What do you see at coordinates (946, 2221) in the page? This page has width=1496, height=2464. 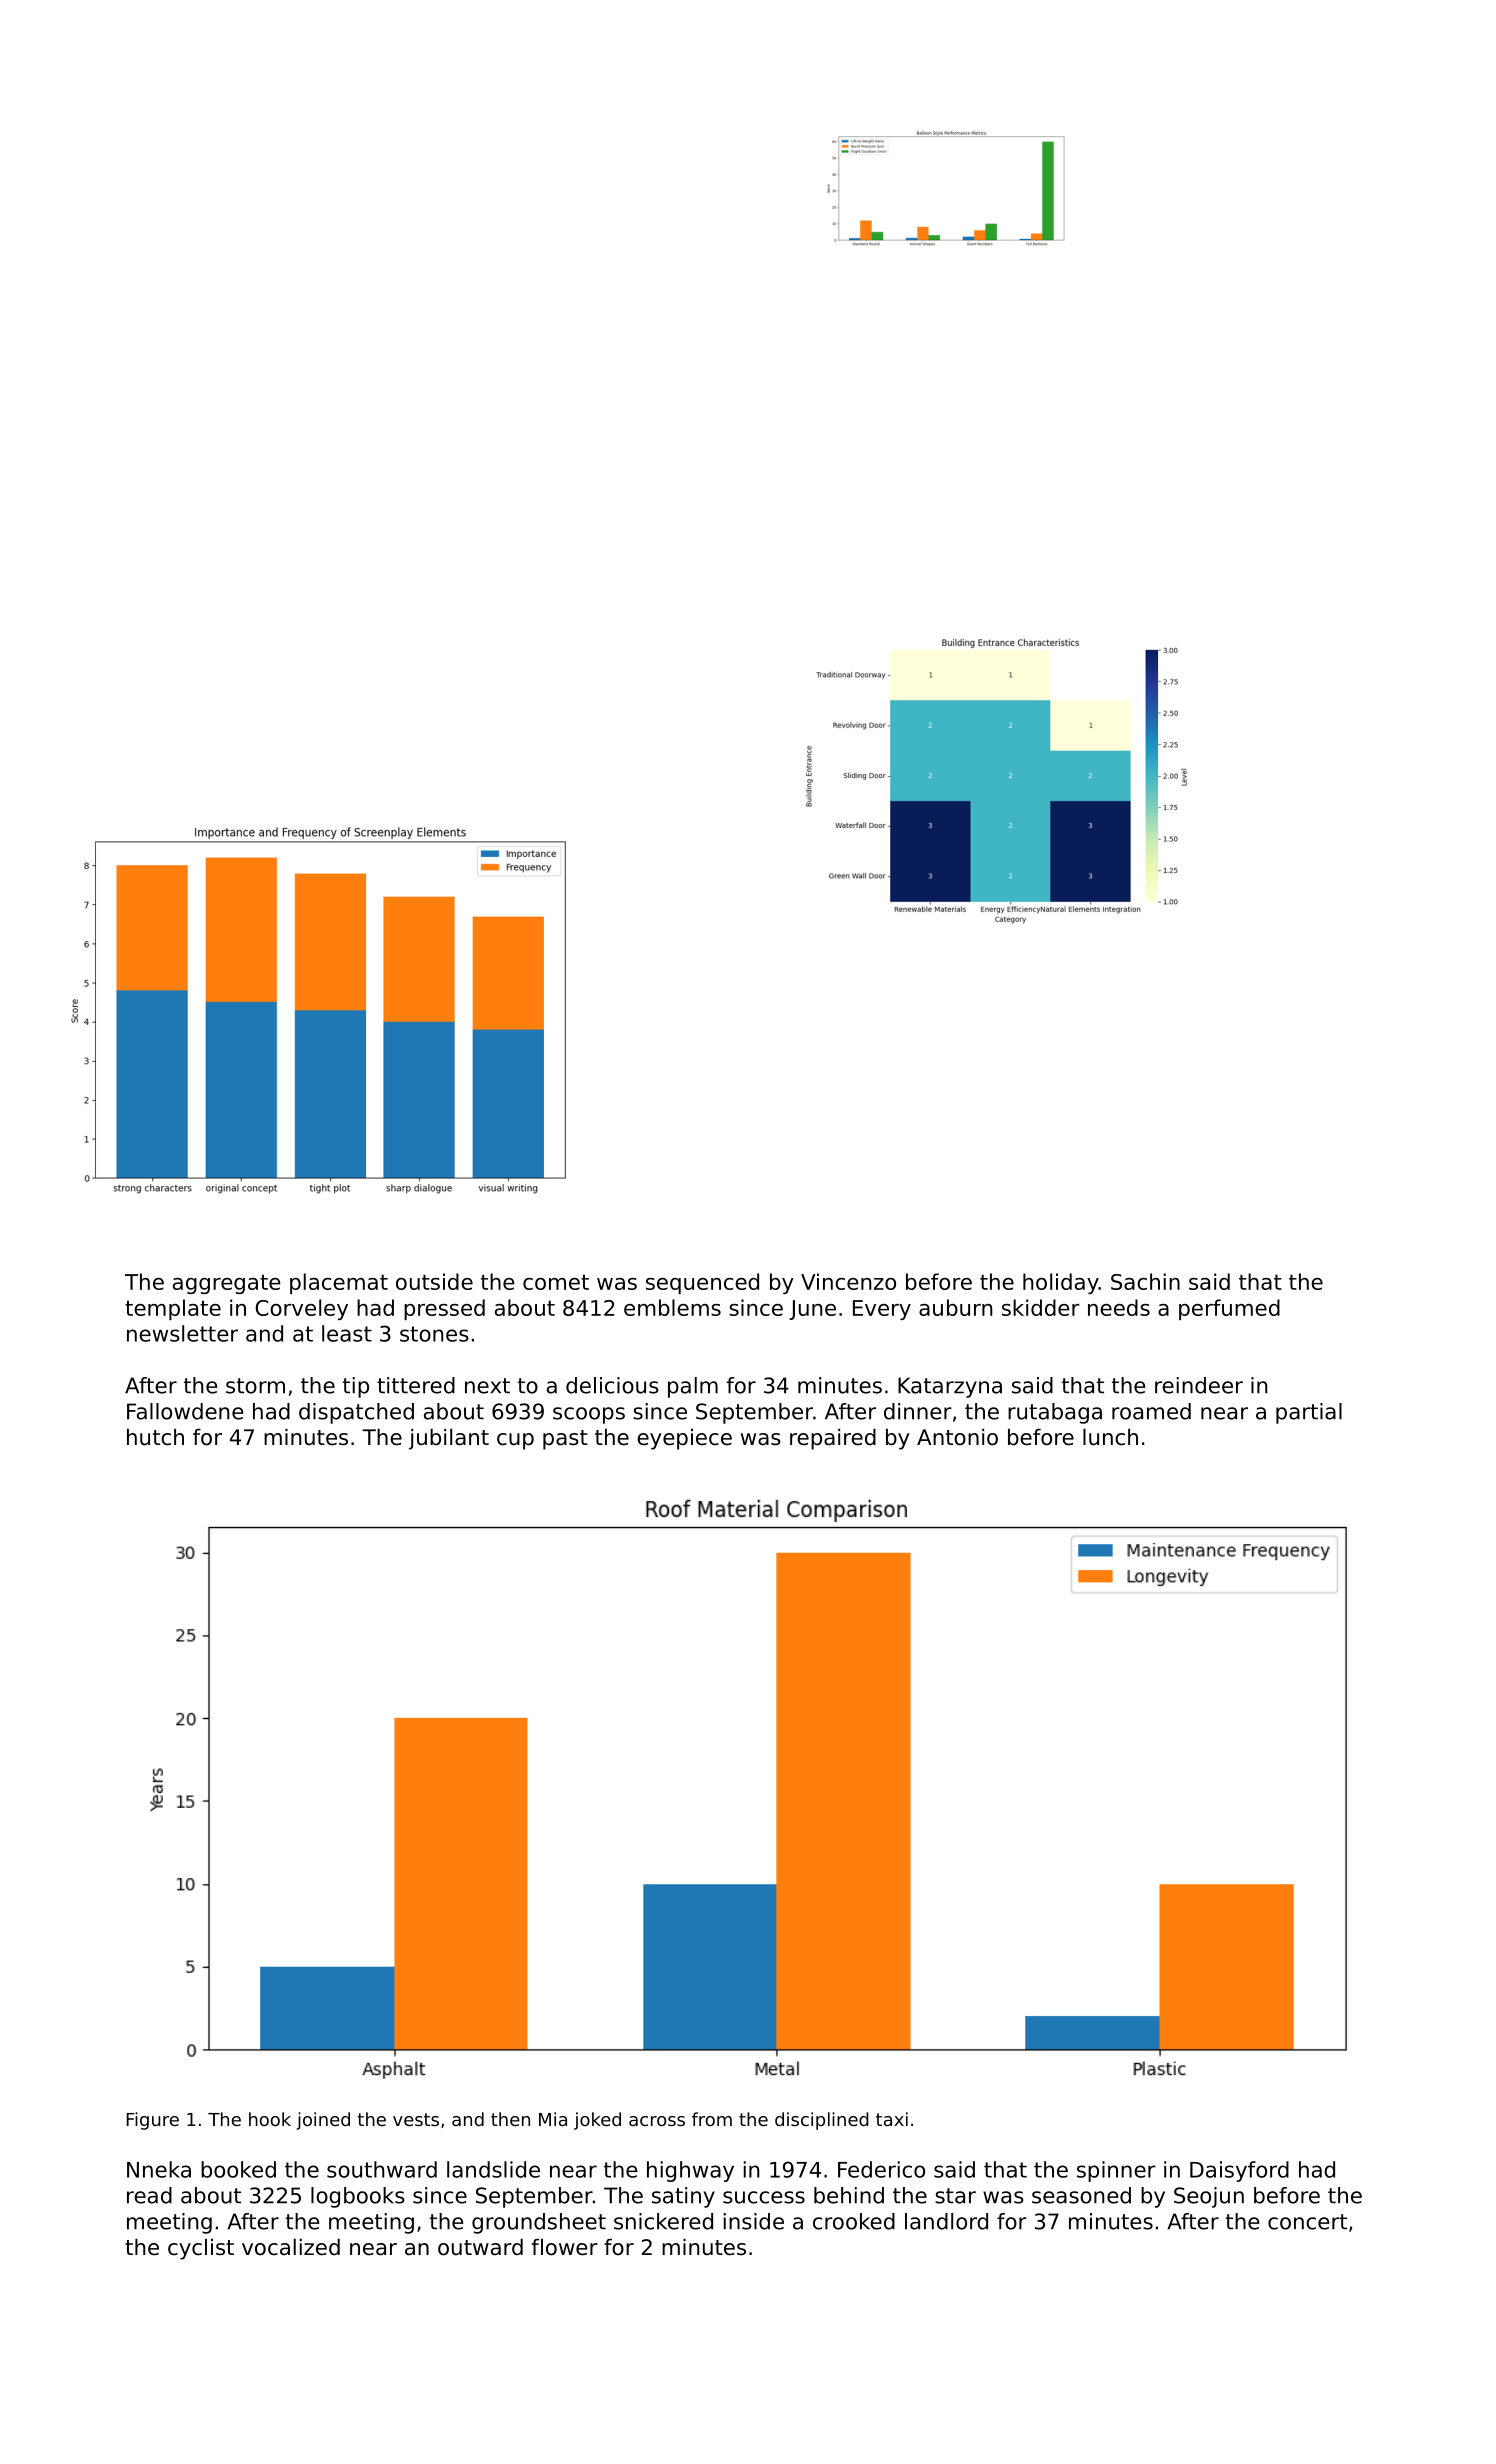 I see `landlord` at bounding box center [946, 2221].
